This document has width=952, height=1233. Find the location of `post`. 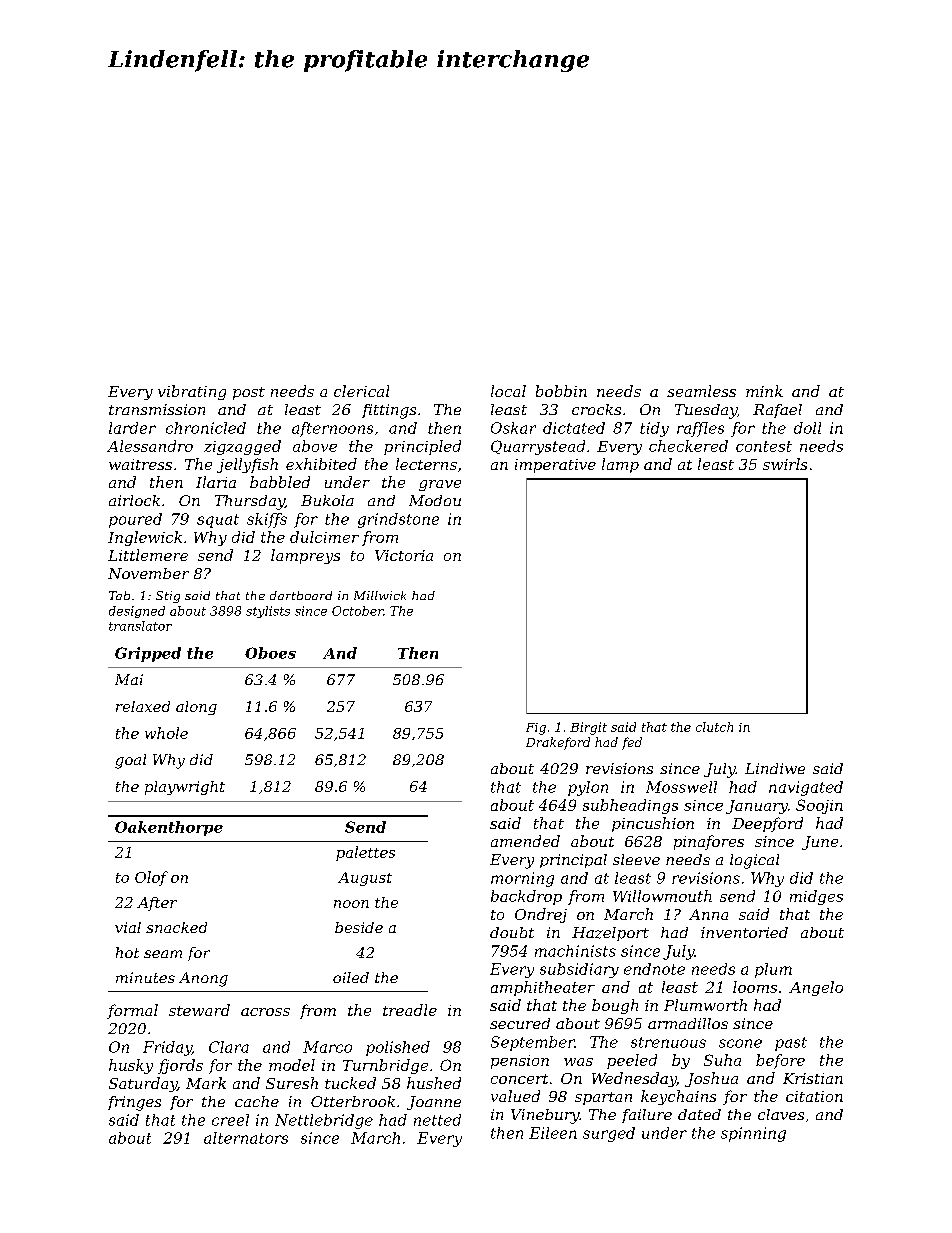

post is located at coordinates (249, 393).
